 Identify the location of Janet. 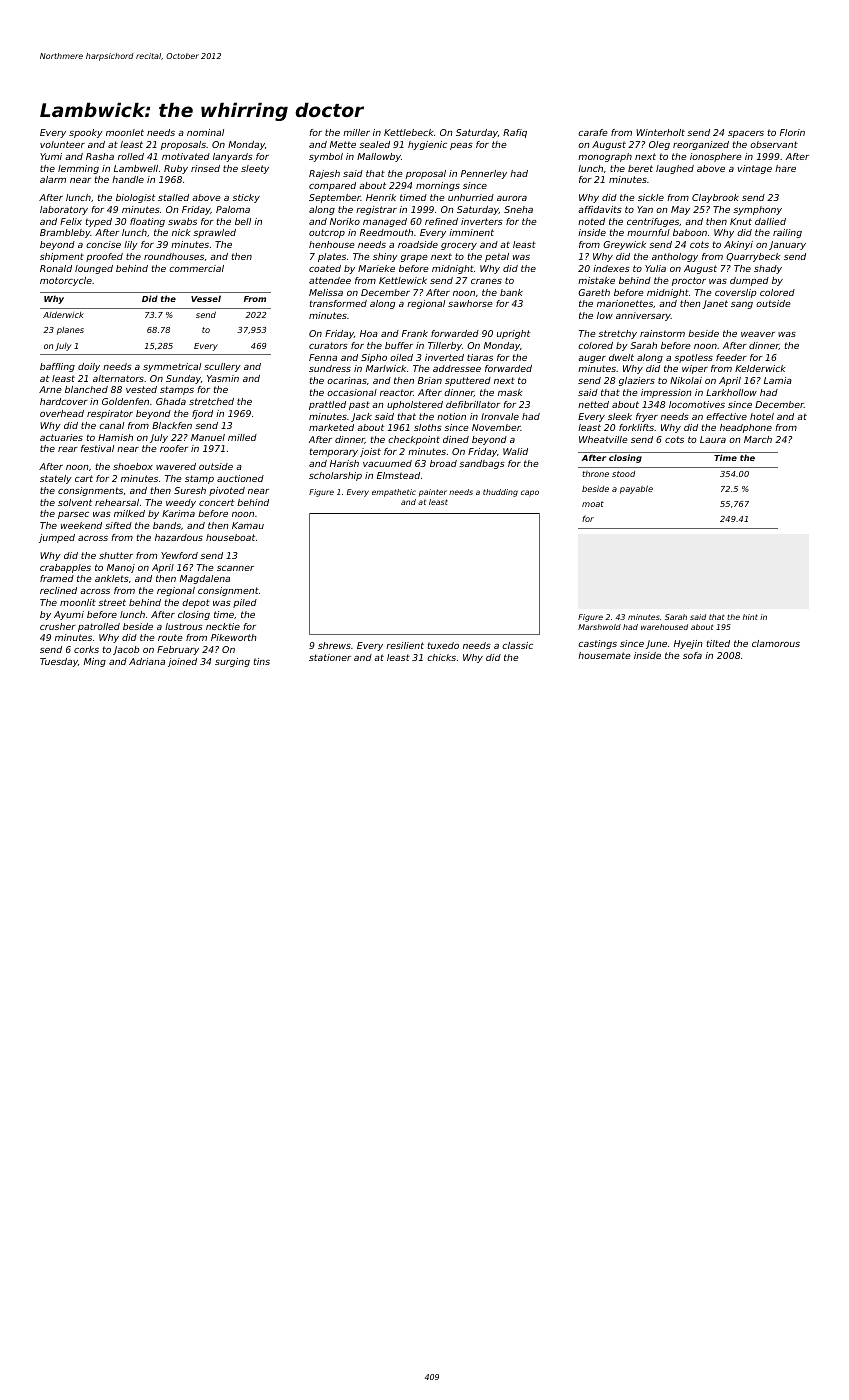
(715, 304).
